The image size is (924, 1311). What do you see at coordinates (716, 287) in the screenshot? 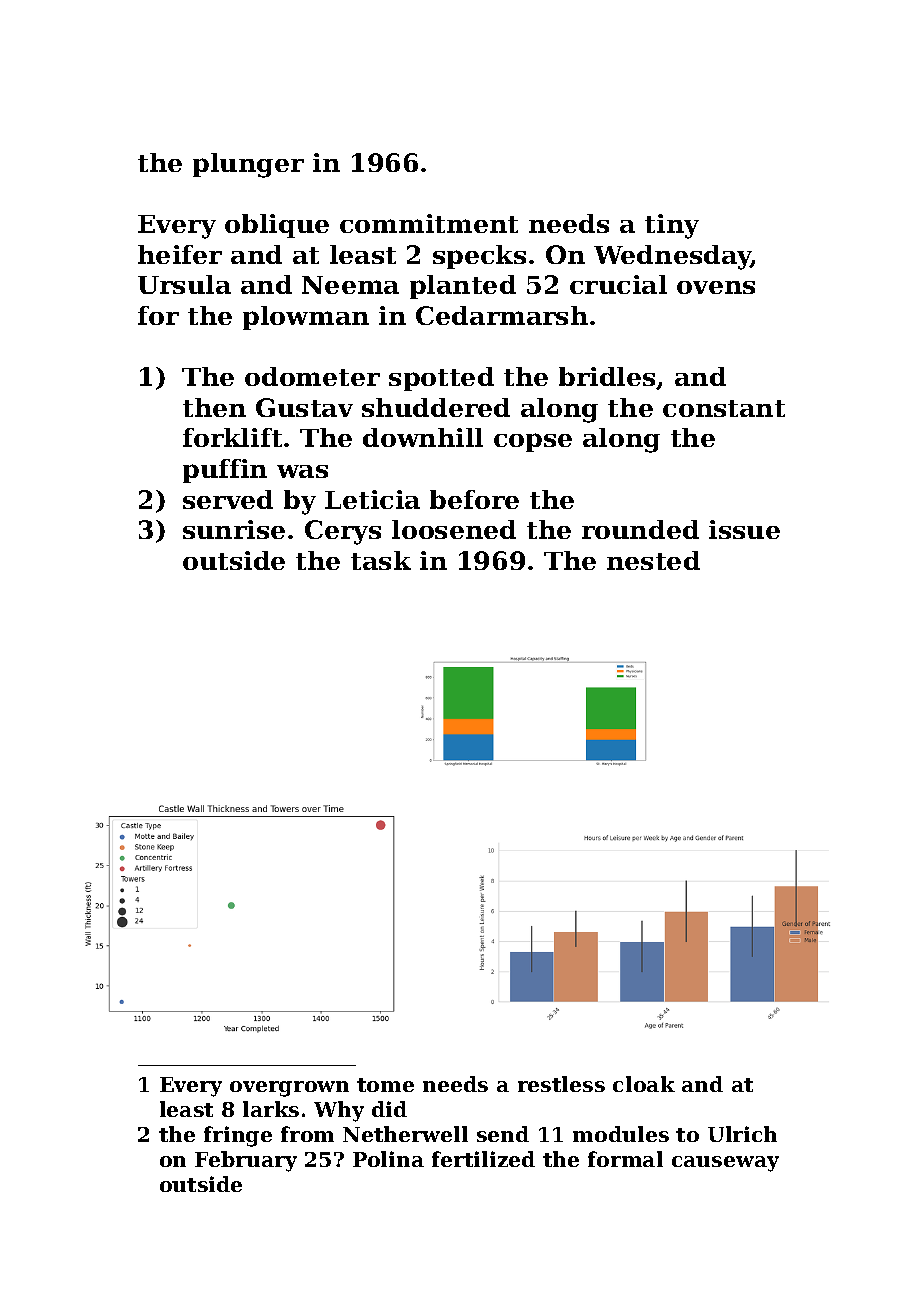
I see `ovens` at bounding box center [716, 287].
